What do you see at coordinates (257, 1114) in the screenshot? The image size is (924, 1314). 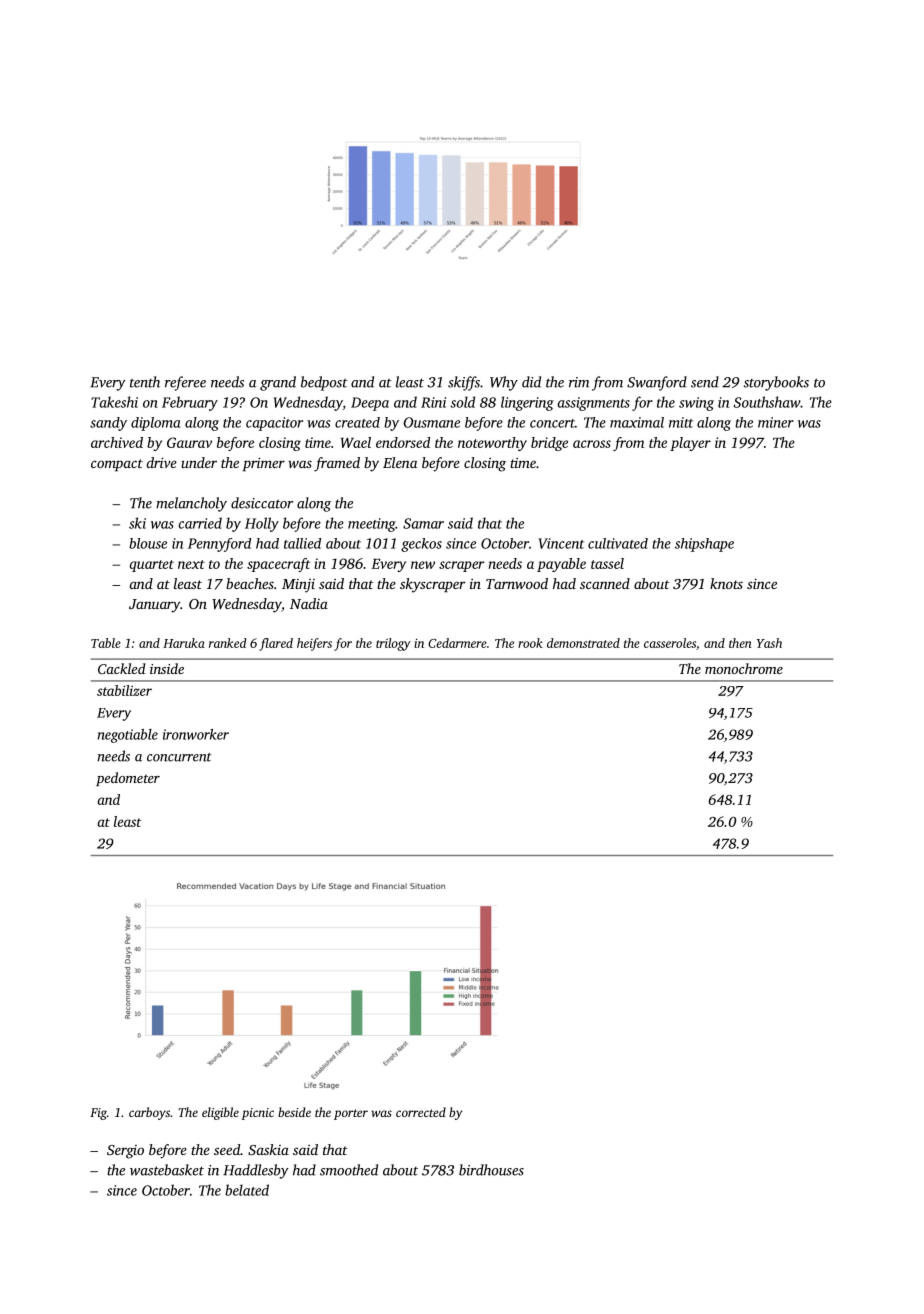 I see `picnic` at bounding box center [257, 1114].
